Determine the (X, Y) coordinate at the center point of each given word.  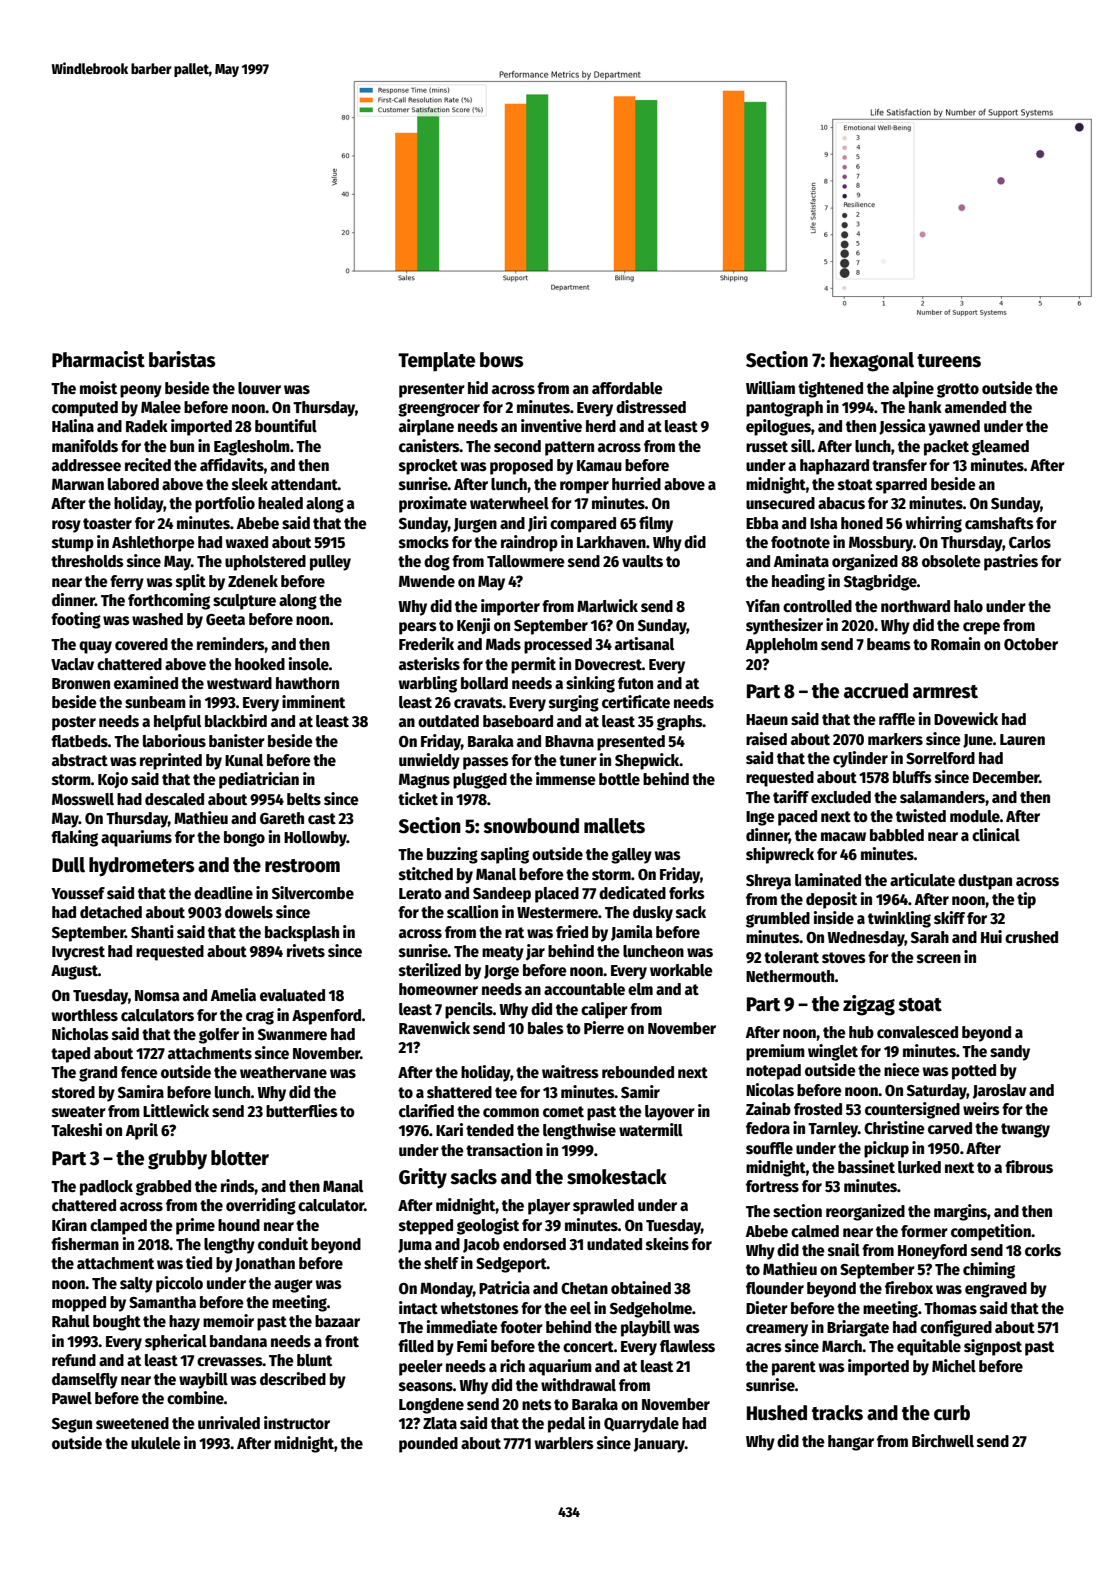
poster (74, 723)
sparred (901, 486)
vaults (642, 561)
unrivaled (229, 1422)
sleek (250, 484)
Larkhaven (611, 542)
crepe (981, 628)
